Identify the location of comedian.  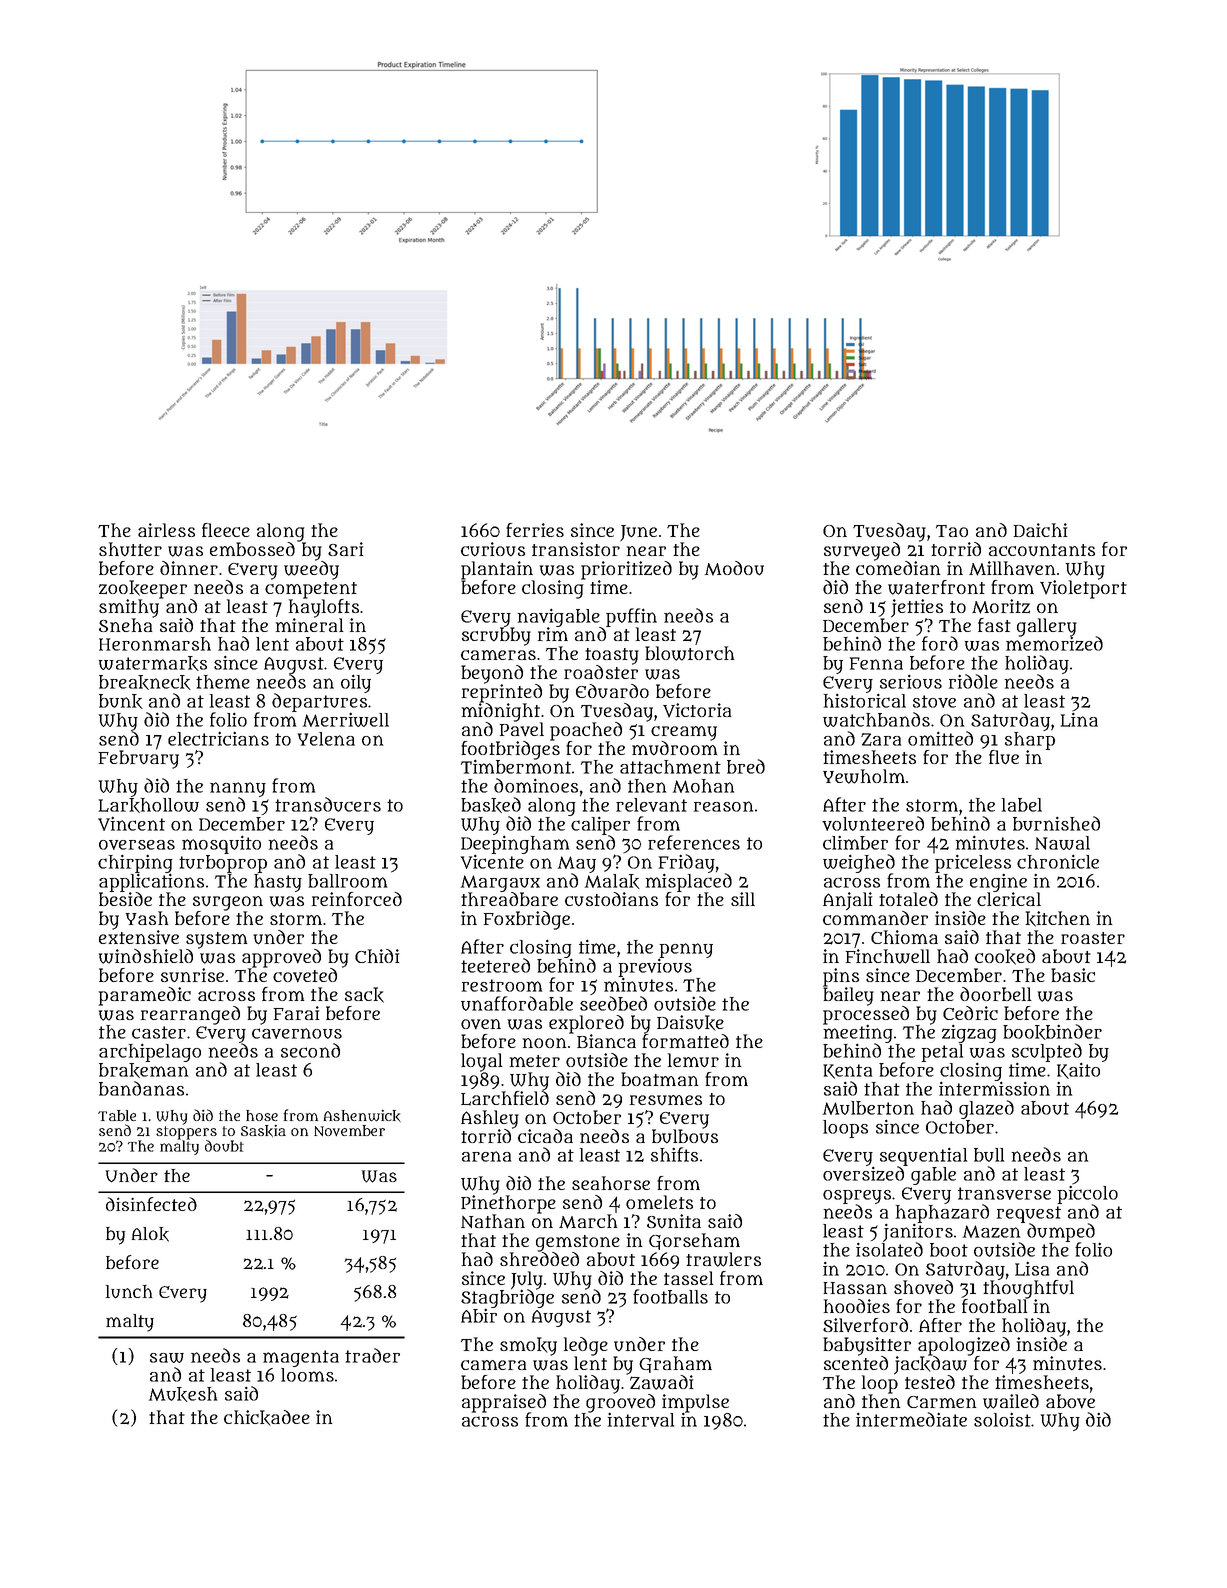
(898, 568).
